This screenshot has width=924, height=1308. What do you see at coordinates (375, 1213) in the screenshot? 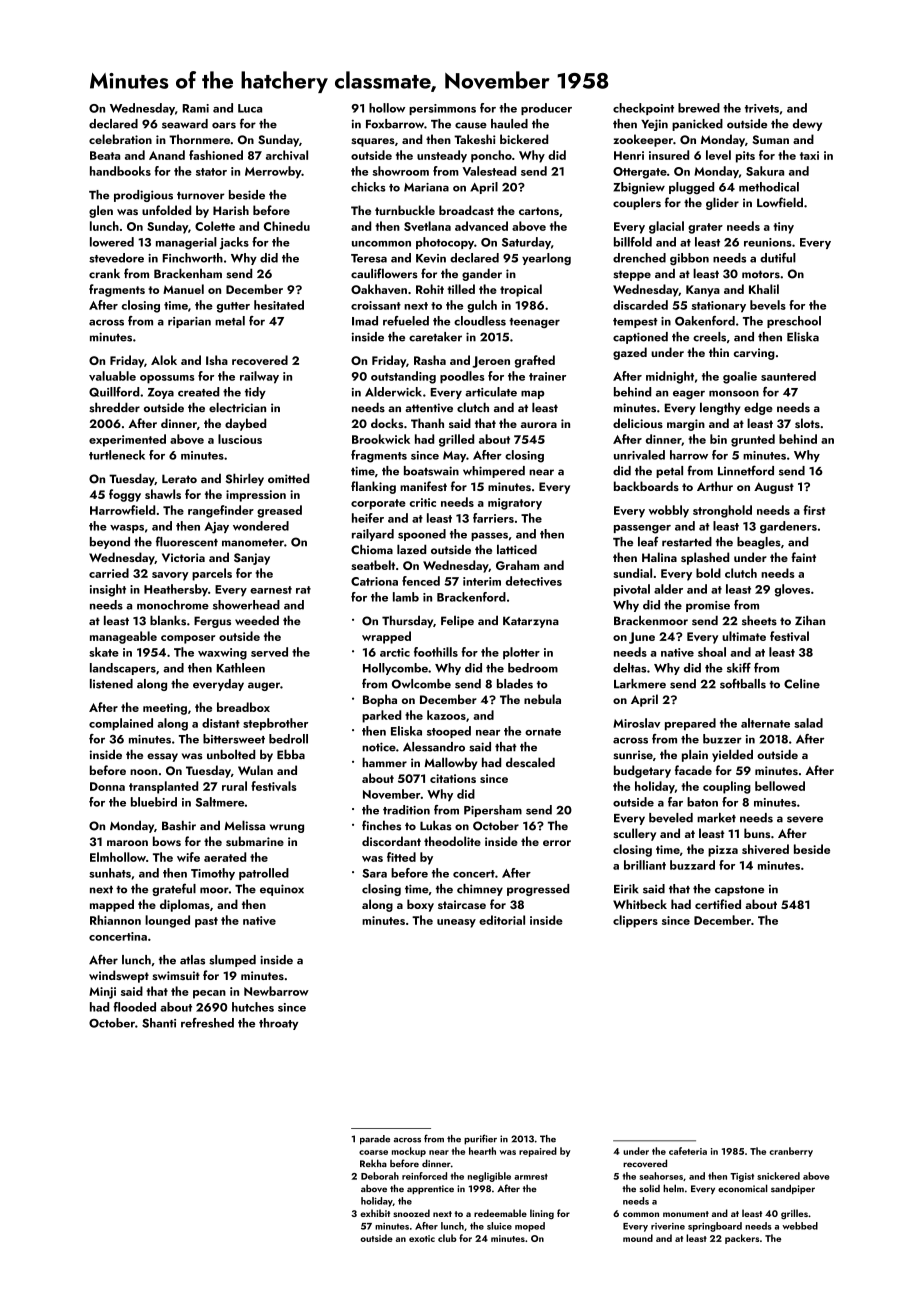
I see `exhibit` at bounding box center [375, 1213].
